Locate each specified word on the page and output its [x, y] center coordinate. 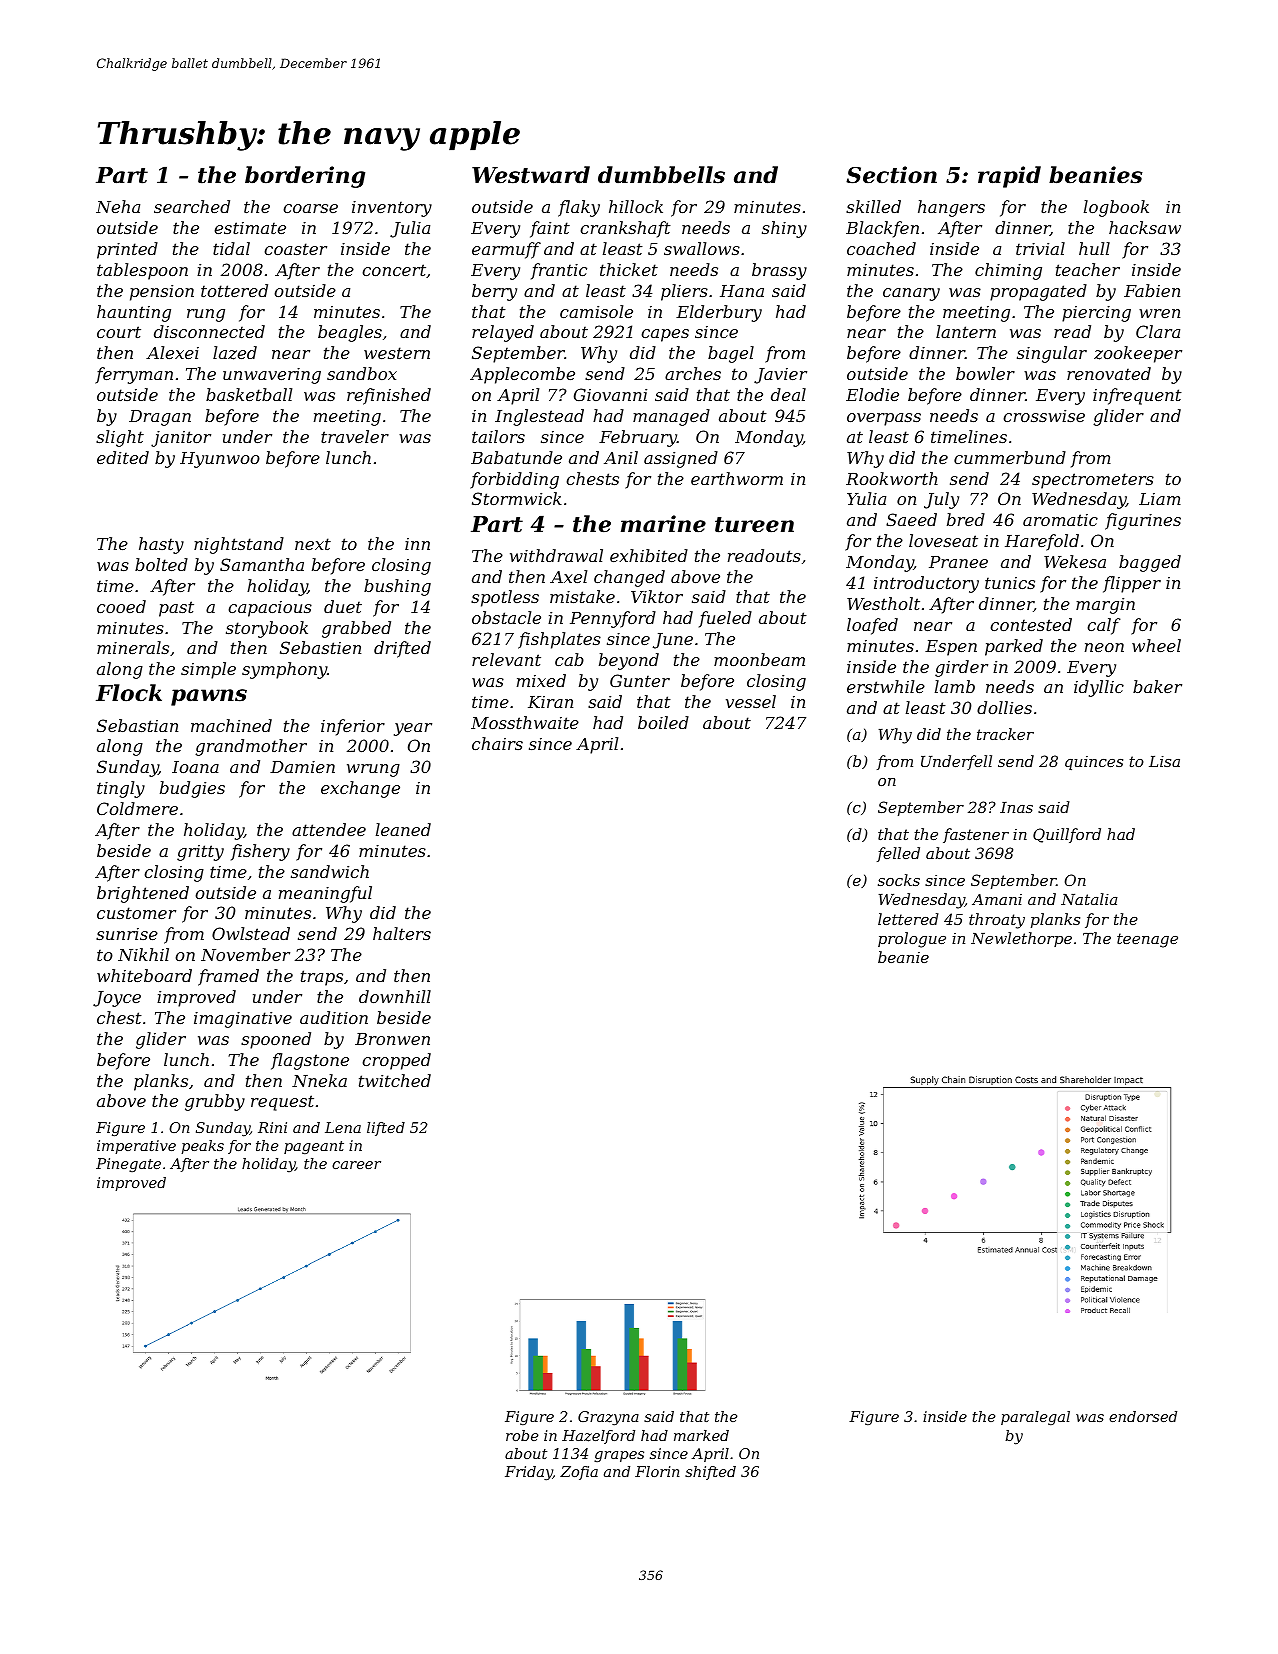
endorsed [1143, 1416]
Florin [657, 1471]
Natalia [1089, 899]
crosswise [1044, 416]
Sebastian [137, 725]
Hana [742, 291]
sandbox [362, 373]
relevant [506, 659]
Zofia [579, 1473]
